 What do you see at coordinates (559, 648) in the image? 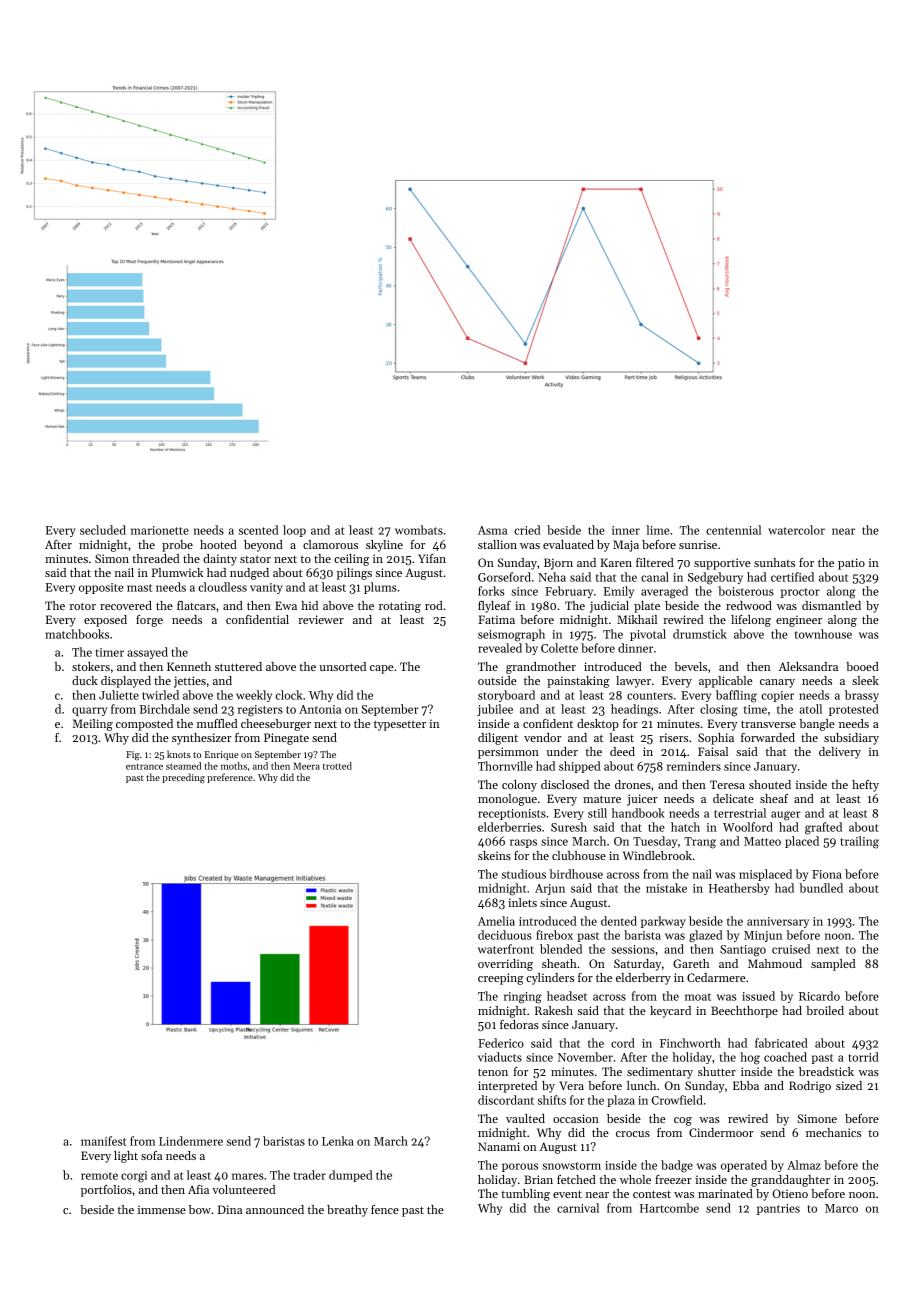
I see `Colette` at bounding box center [559, 648].
